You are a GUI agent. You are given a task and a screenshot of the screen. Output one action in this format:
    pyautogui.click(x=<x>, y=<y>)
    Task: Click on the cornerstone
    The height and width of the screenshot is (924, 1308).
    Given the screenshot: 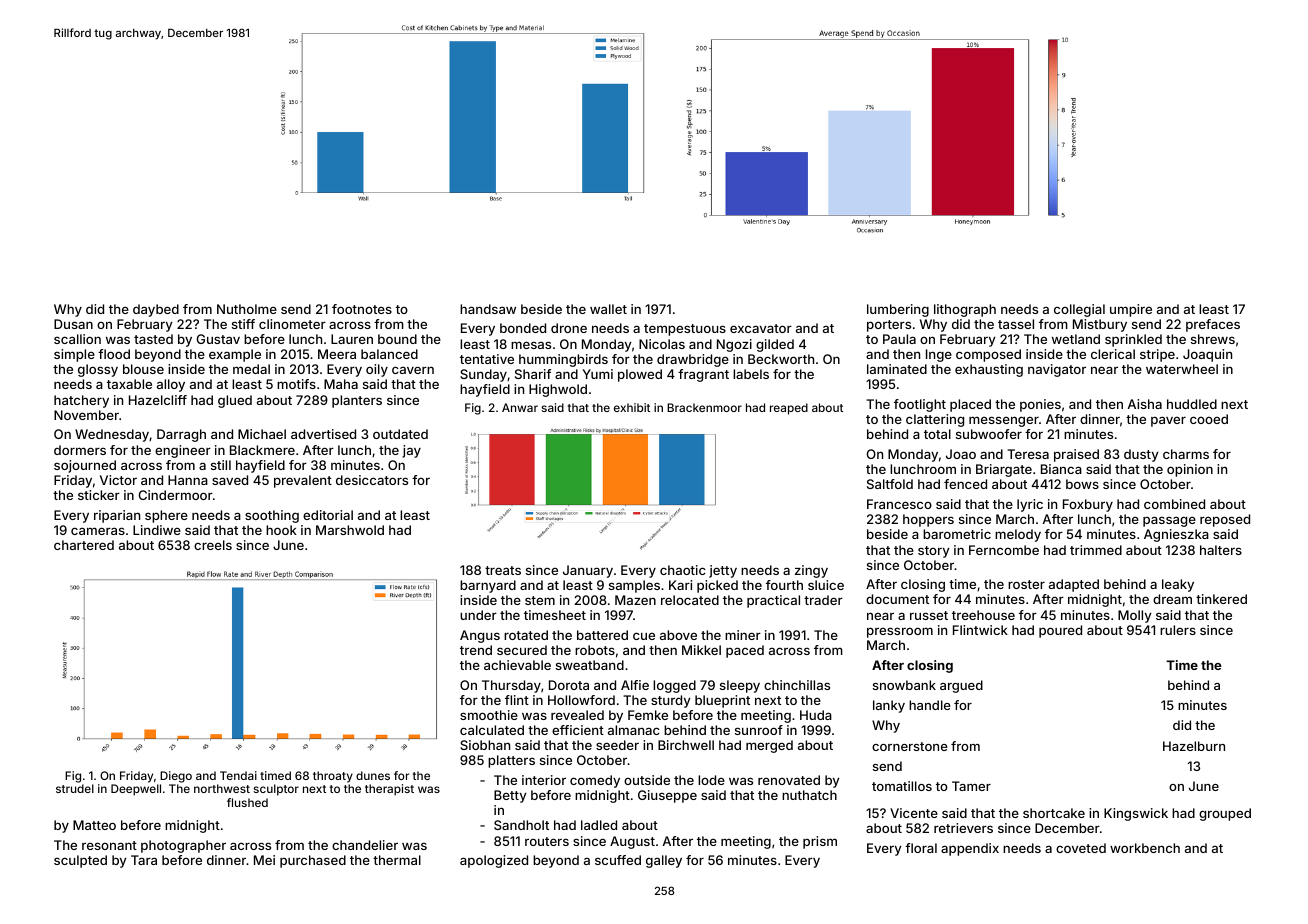 What is the action you would take?
    pyautogui.click(x=910, y=746)
